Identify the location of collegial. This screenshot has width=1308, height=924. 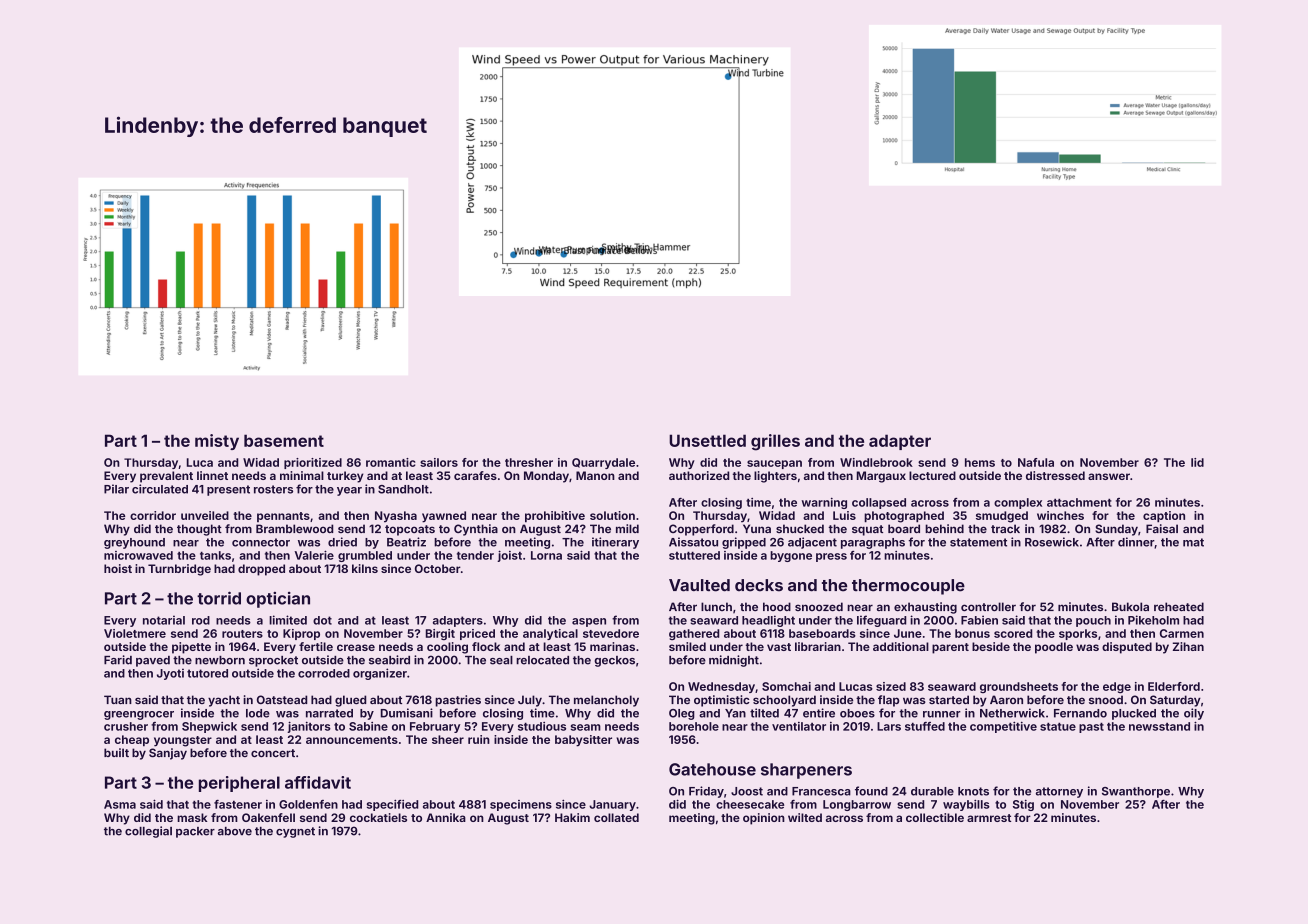
(148, 832).
